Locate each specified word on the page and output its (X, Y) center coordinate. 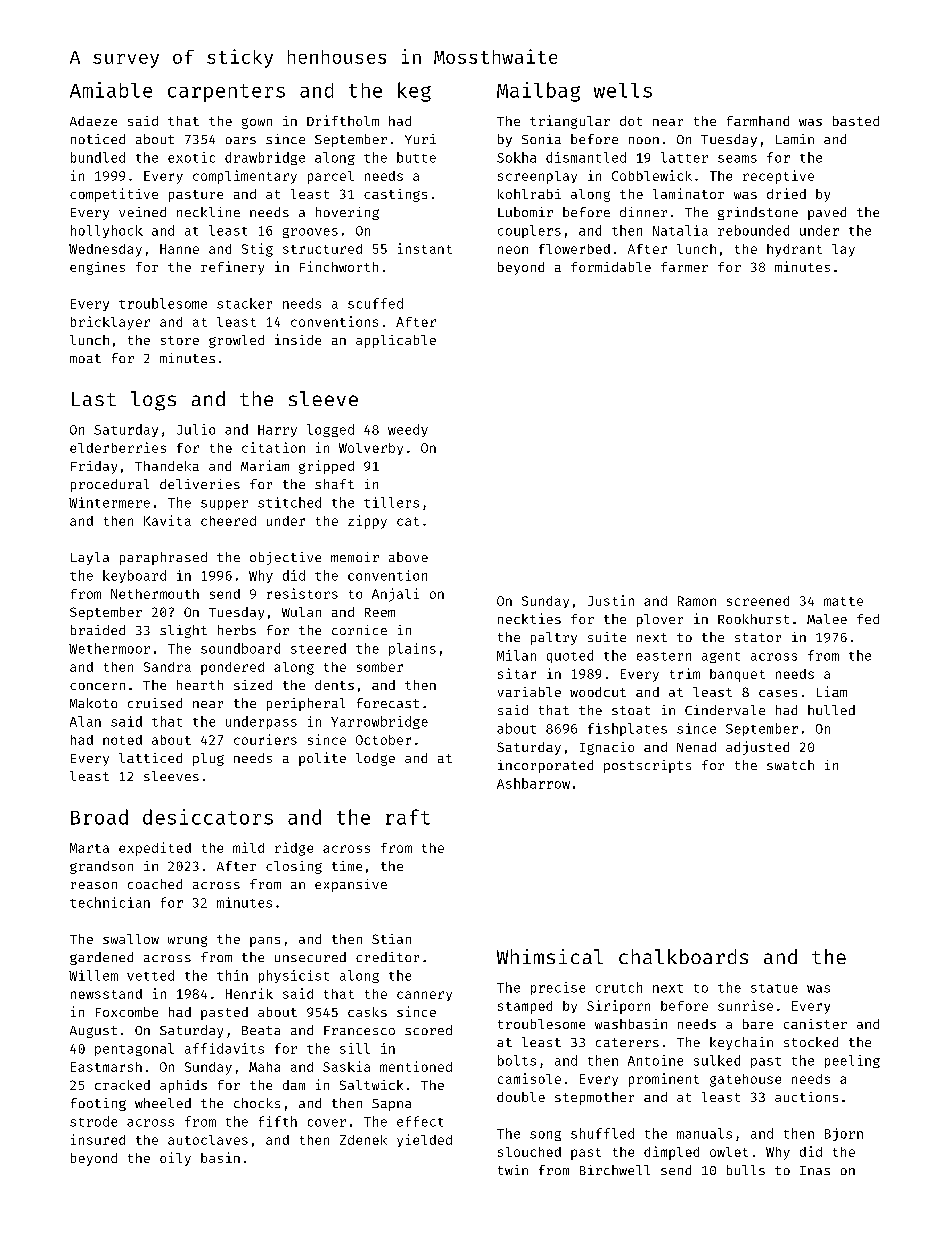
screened (758, 601)
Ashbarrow (533, 783)
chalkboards (683, 956)
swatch (790, 765)
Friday (94, 467)
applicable (396, 341)
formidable (611, 267)
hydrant (794, 250)
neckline (208, 212)
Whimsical (550, 956)
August (93, 1032)
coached (155, 884)
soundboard (240, 648)
